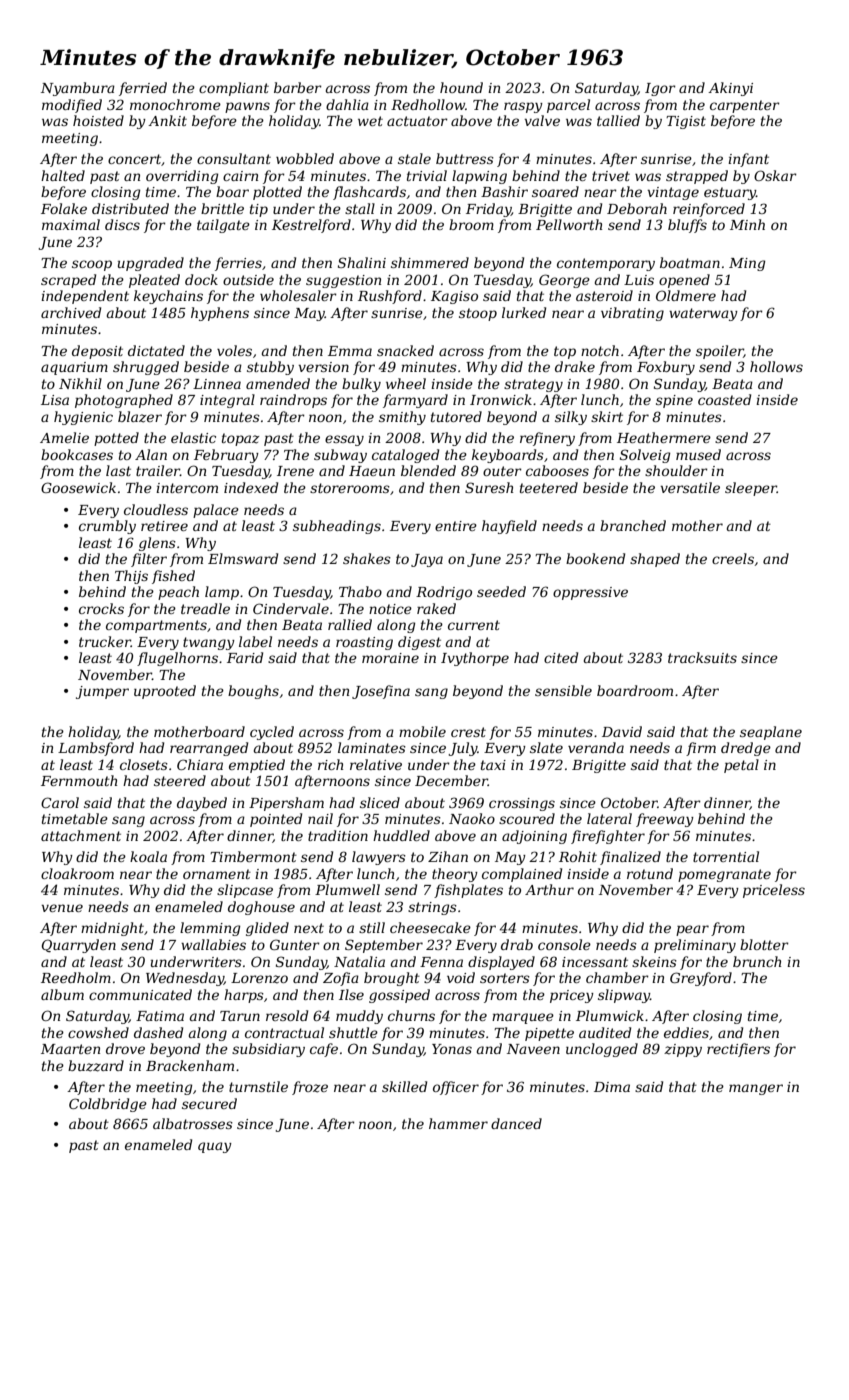  What do you see at coordinates (461, 87) in the screenshot?
I see `hound` at bounding box center [461, 87].
